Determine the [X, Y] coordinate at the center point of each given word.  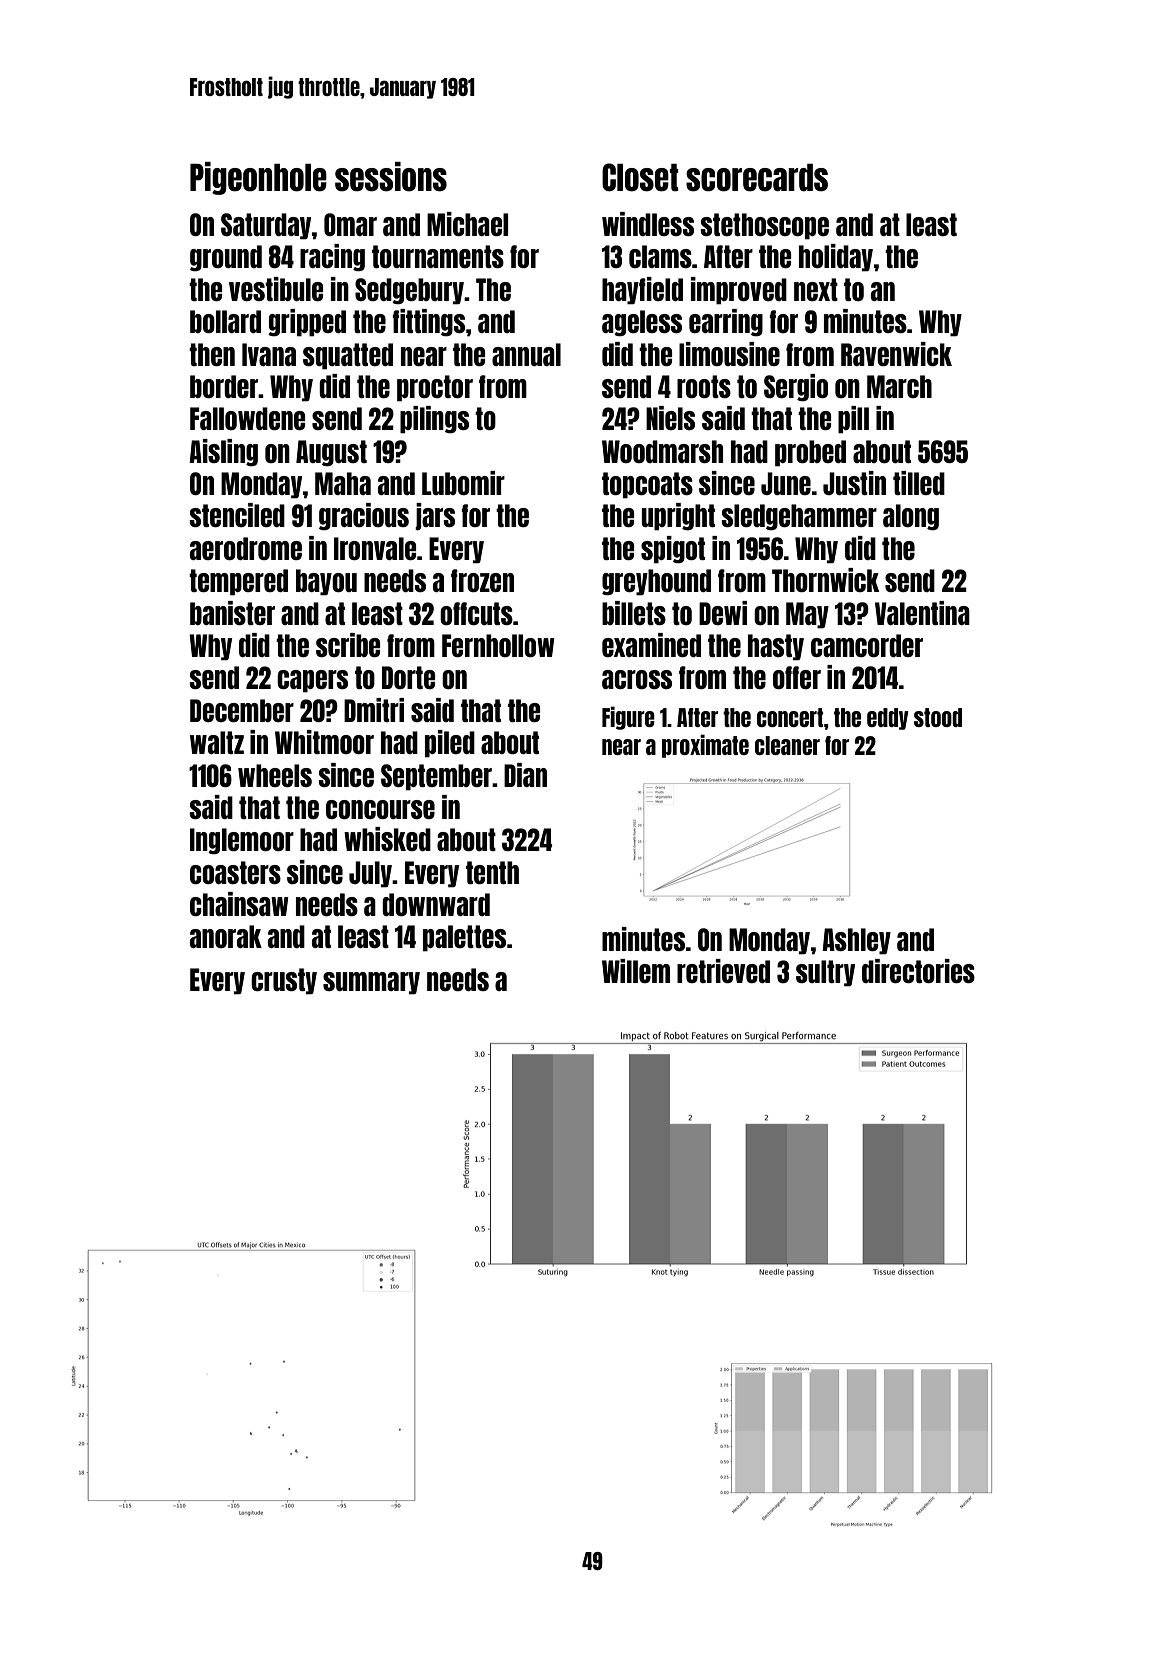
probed [810, 453]
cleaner [787, 745]
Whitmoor [324, 742]
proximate [705, 746]
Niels [670, 418]
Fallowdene [247, 418]
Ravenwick [896, 354]
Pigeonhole [258, 178]
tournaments [438, 256]
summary [371, 983]
